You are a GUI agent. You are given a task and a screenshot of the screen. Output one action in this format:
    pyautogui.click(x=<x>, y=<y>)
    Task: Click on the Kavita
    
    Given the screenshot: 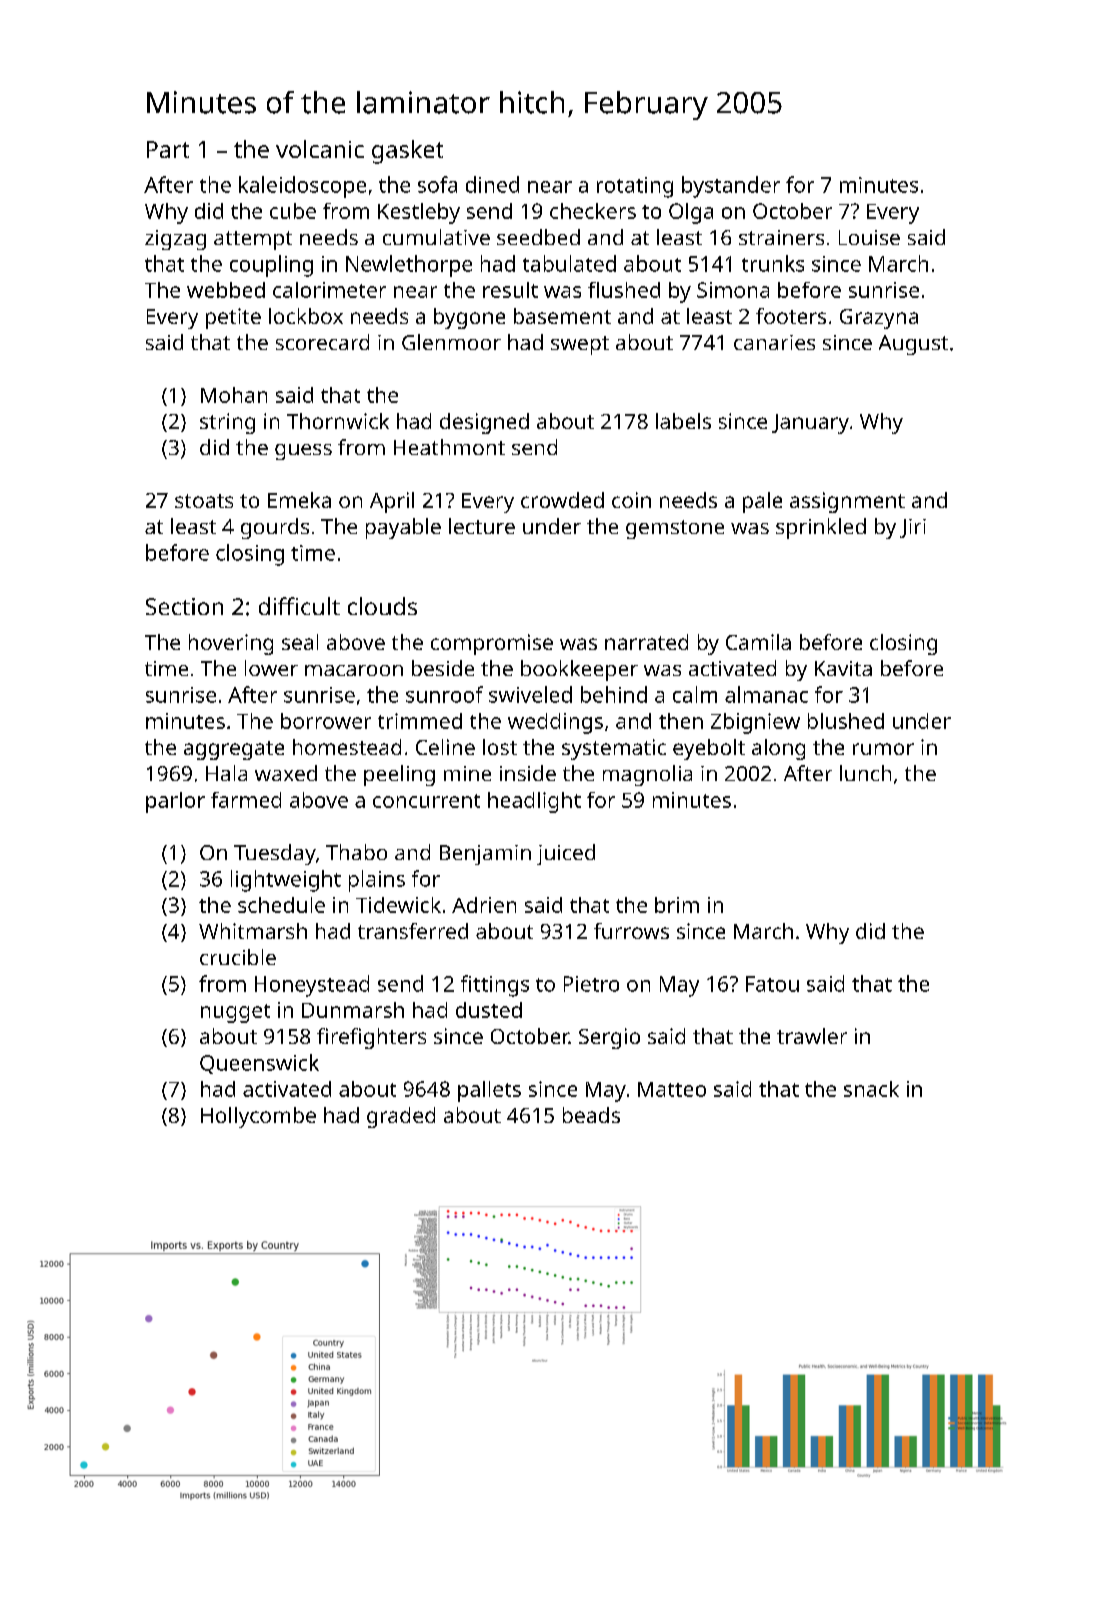 What is the action you would take?
    pyautogui.click(x=843, y=668)
